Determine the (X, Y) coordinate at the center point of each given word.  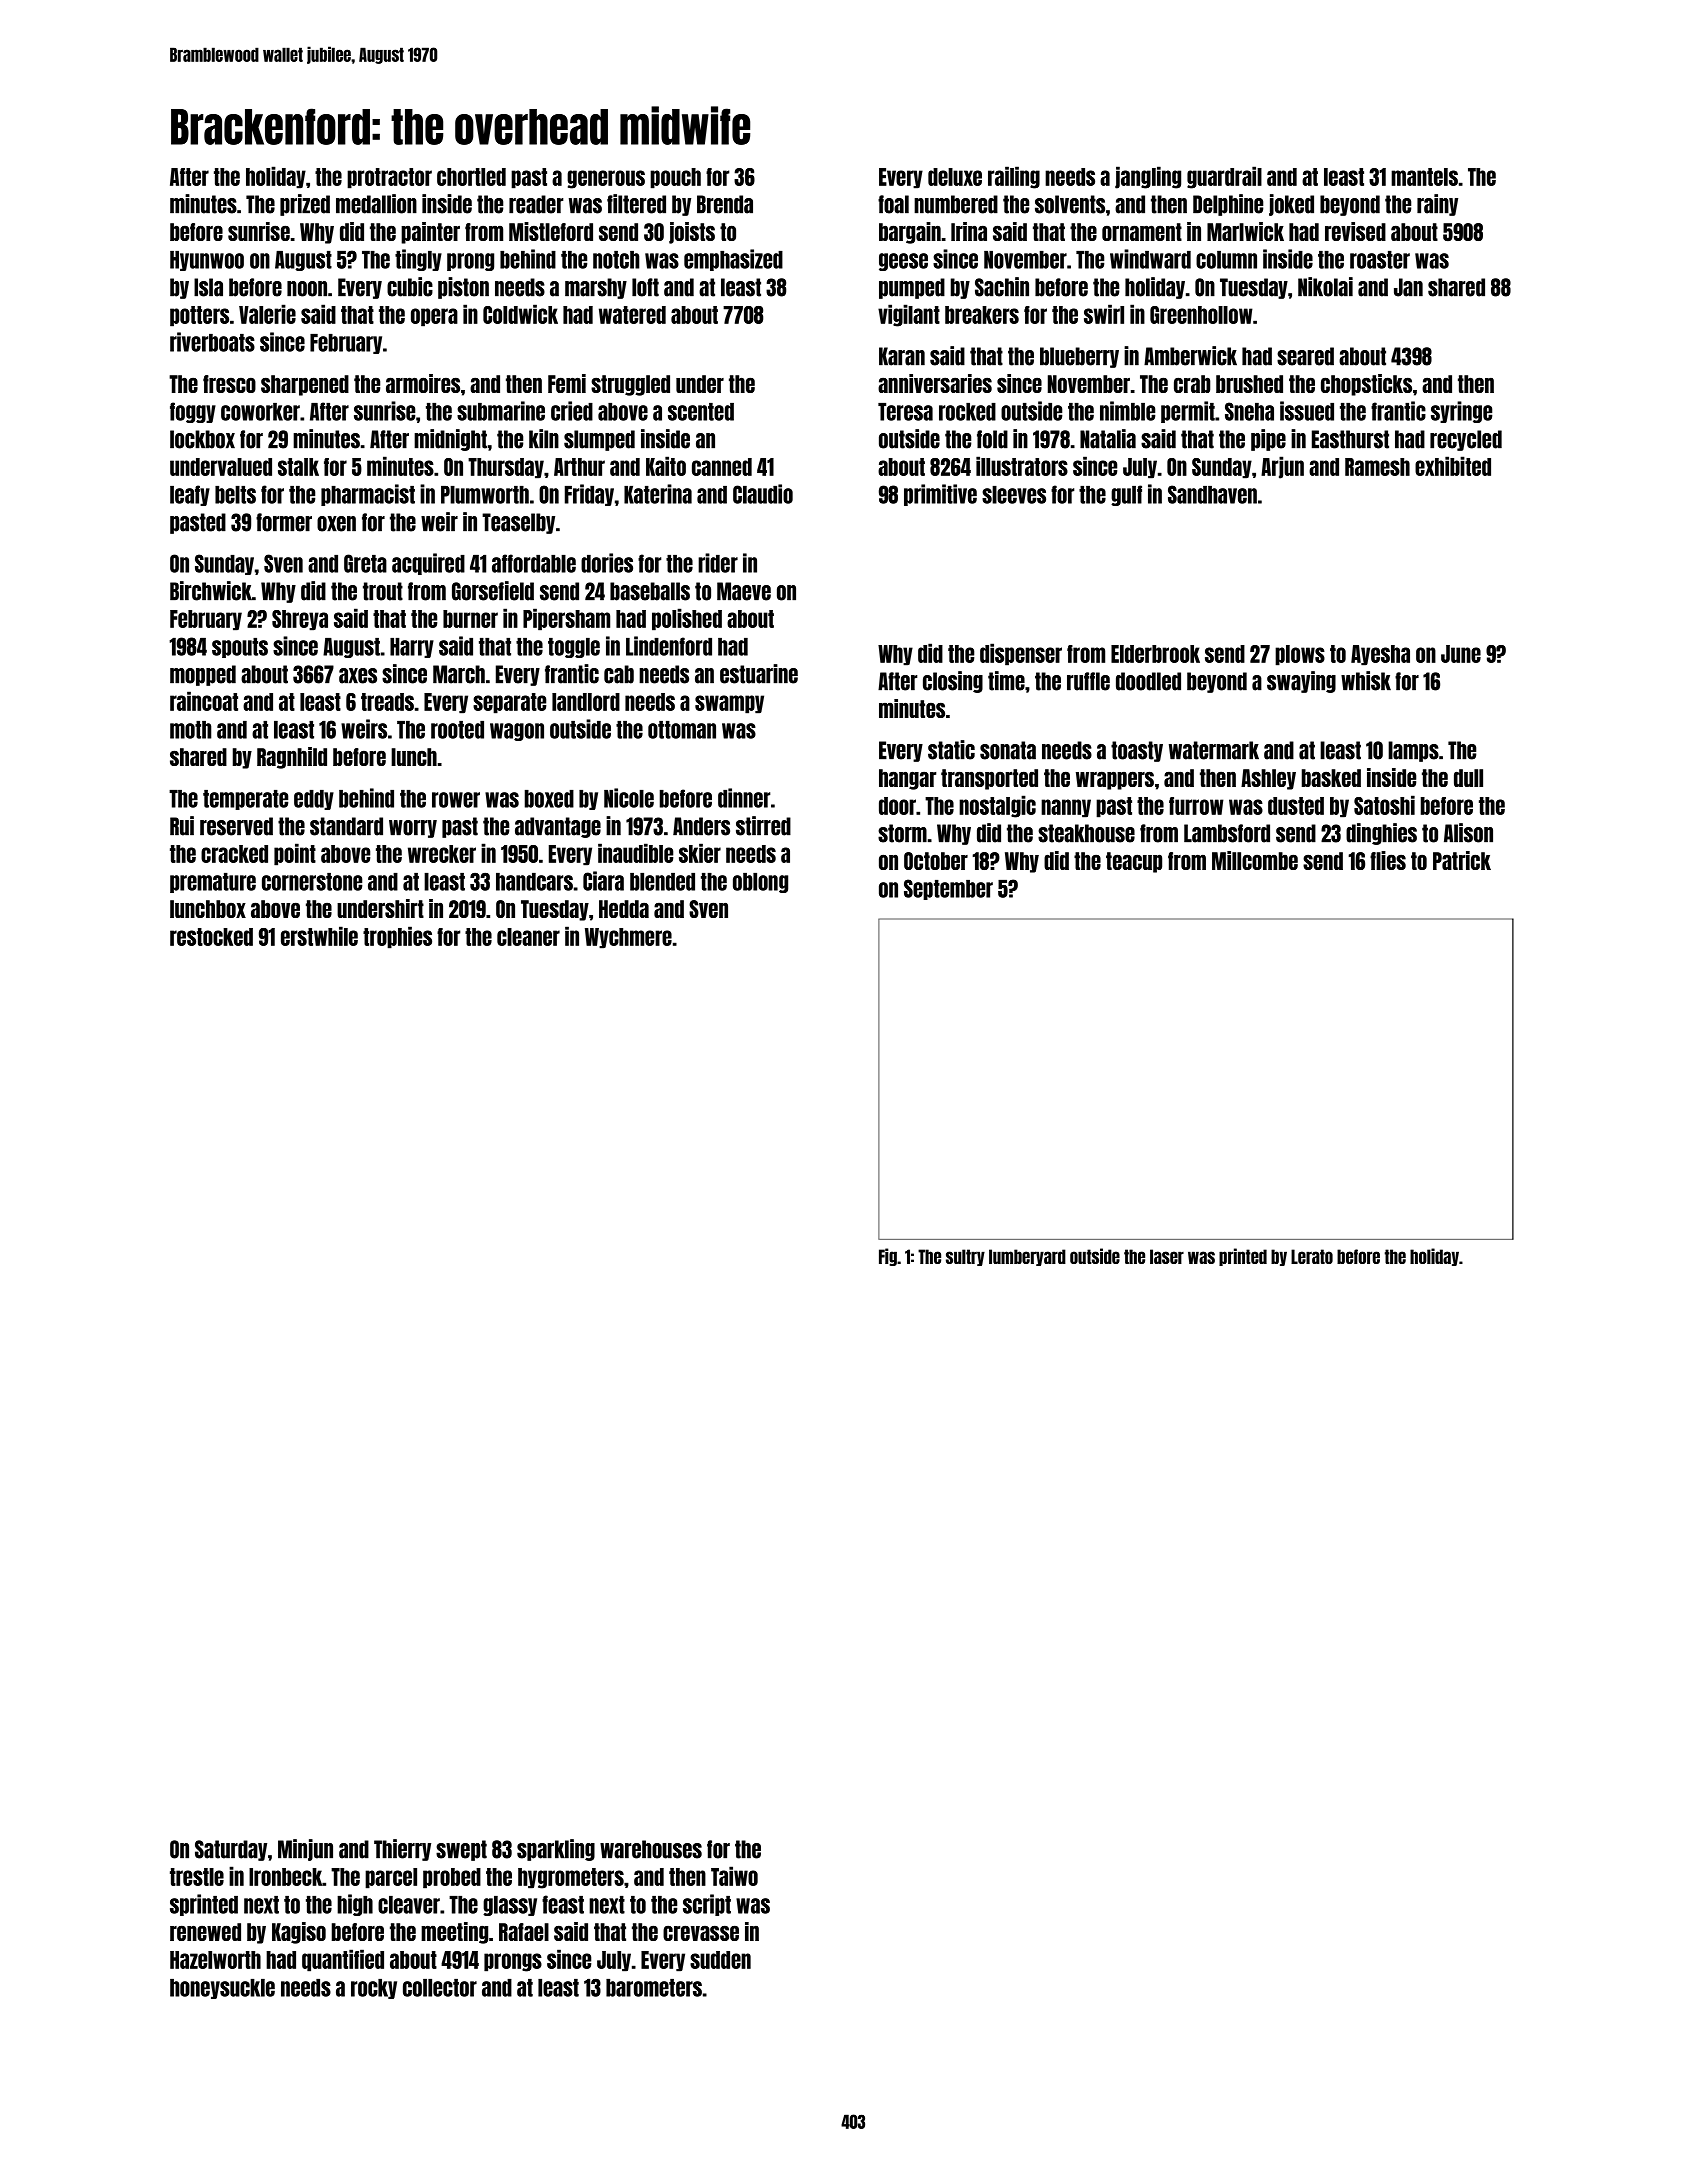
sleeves (1014, 495)
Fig (888, 1257)
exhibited (1453, 466)
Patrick (1462, 860)
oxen (336, 524)
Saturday (231, 1850)
